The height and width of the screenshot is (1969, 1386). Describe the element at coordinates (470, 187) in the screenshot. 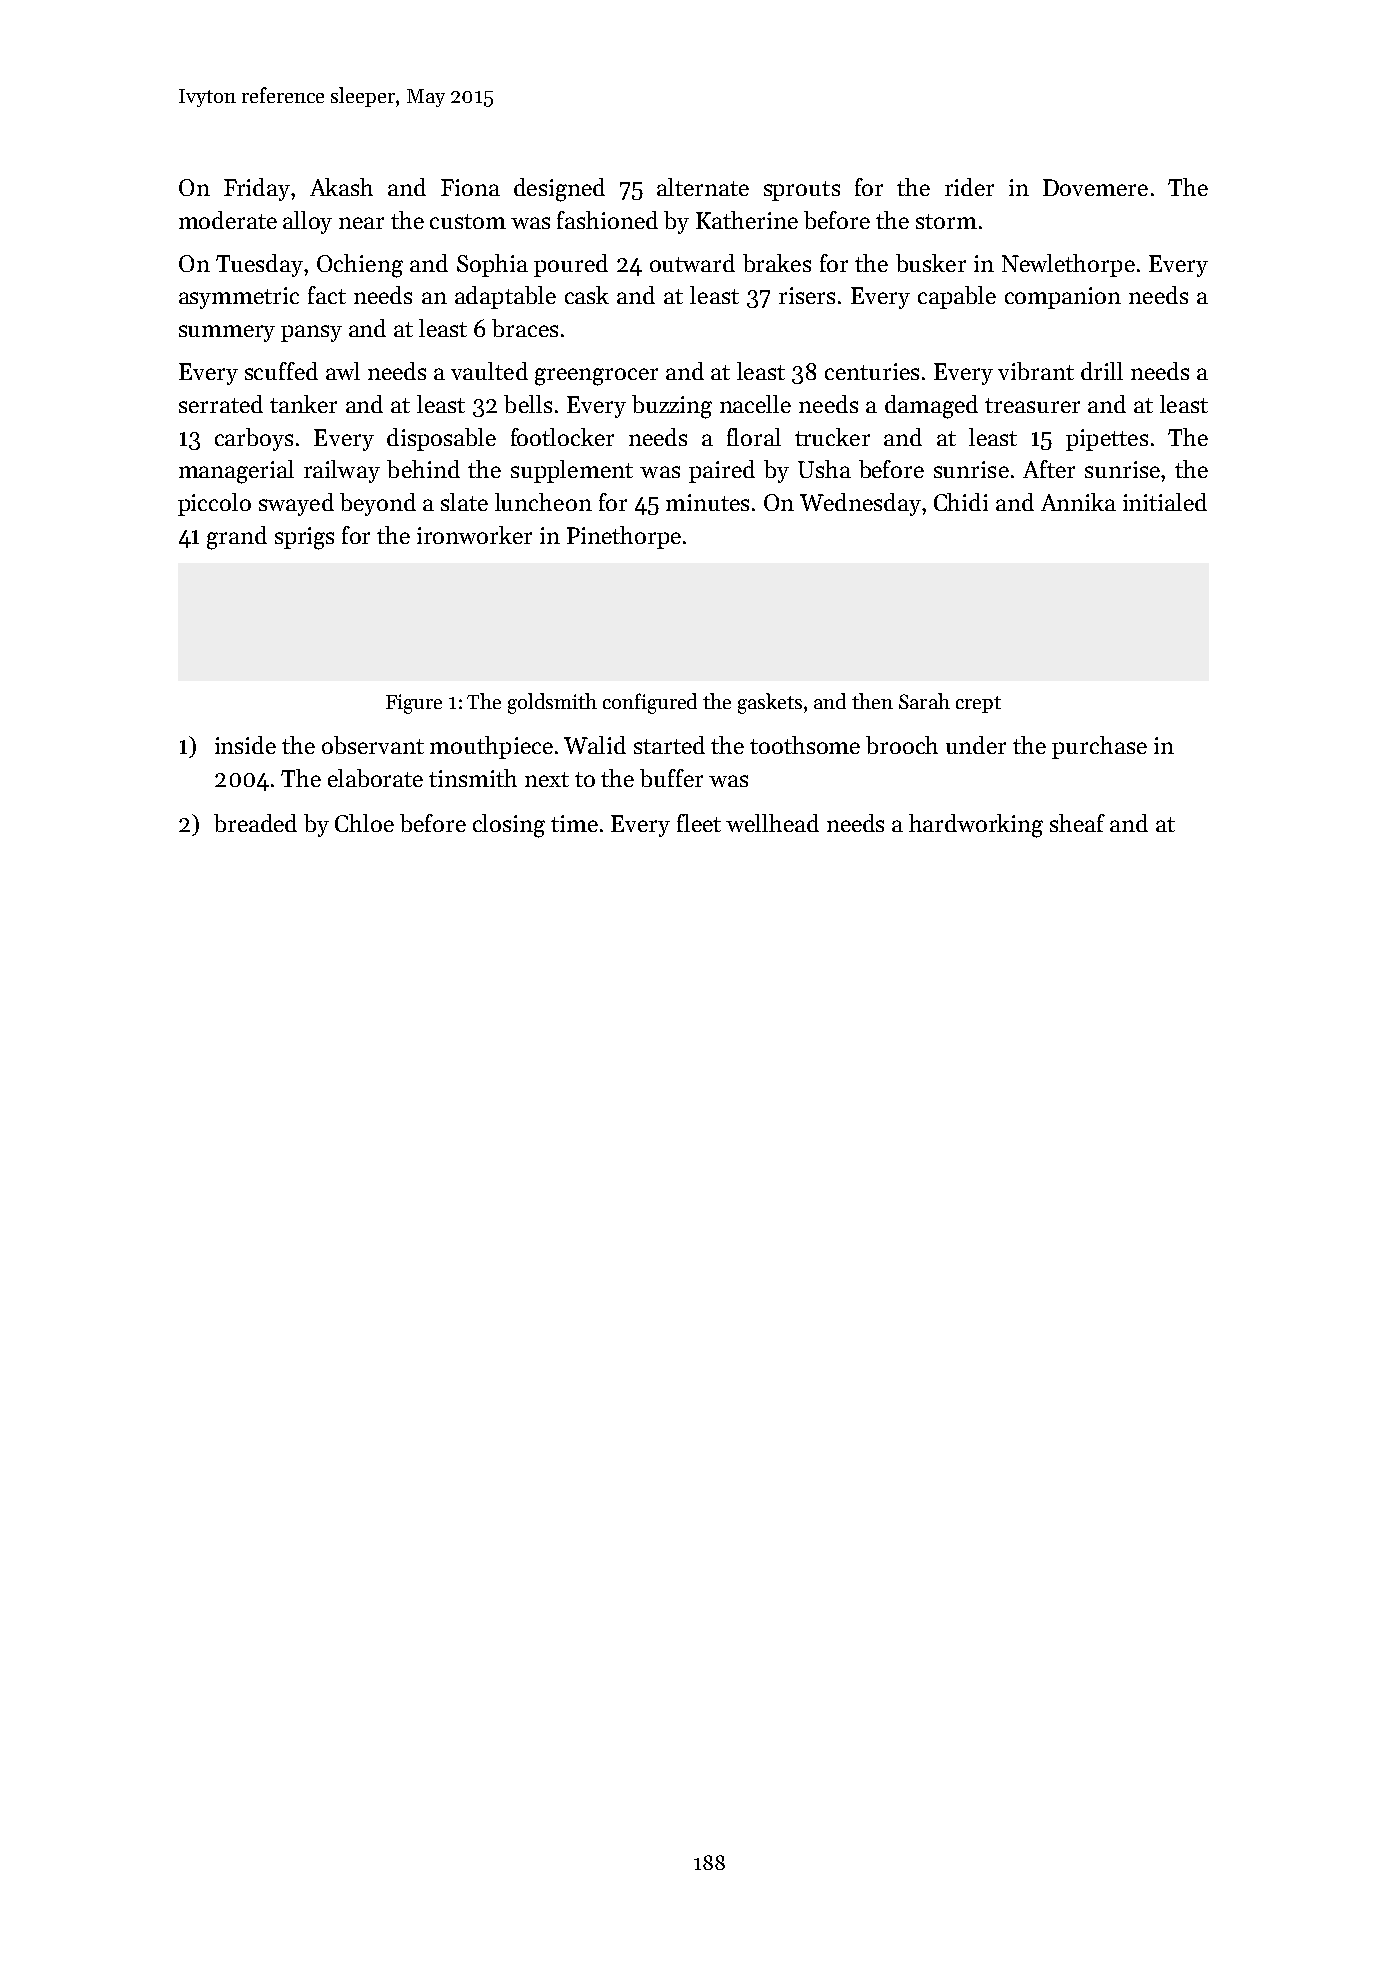

I see `Fiona` at that location.
